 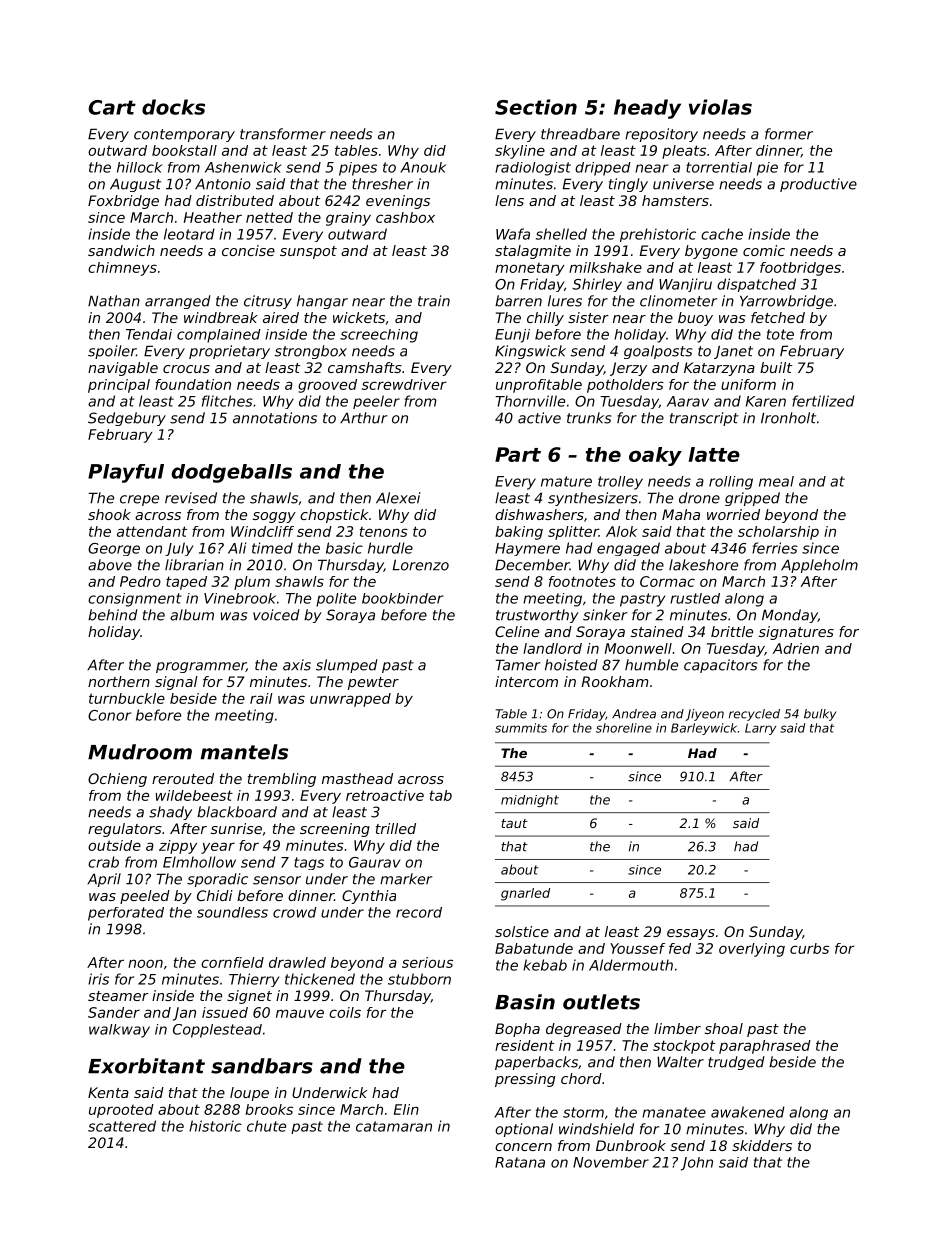 I want to click on marker, so click(x=406, y=879).
